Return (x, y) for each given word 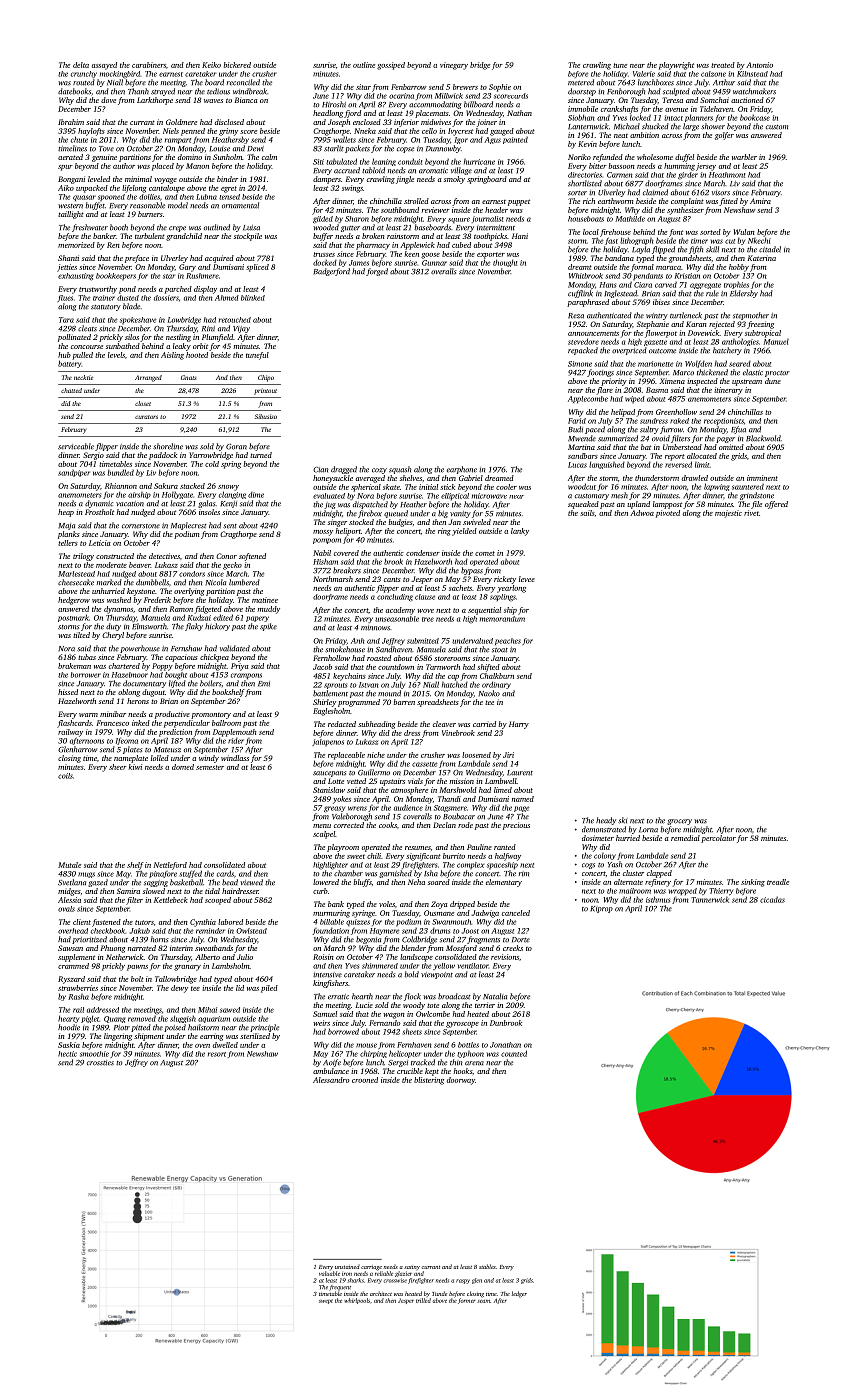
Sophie (500, 88)
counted (514, 1053)
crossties (100, 1063)
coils (65, 776)
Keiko (211, 65)
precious (516, 826)
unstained (347, 1267)
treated (723, 65)
